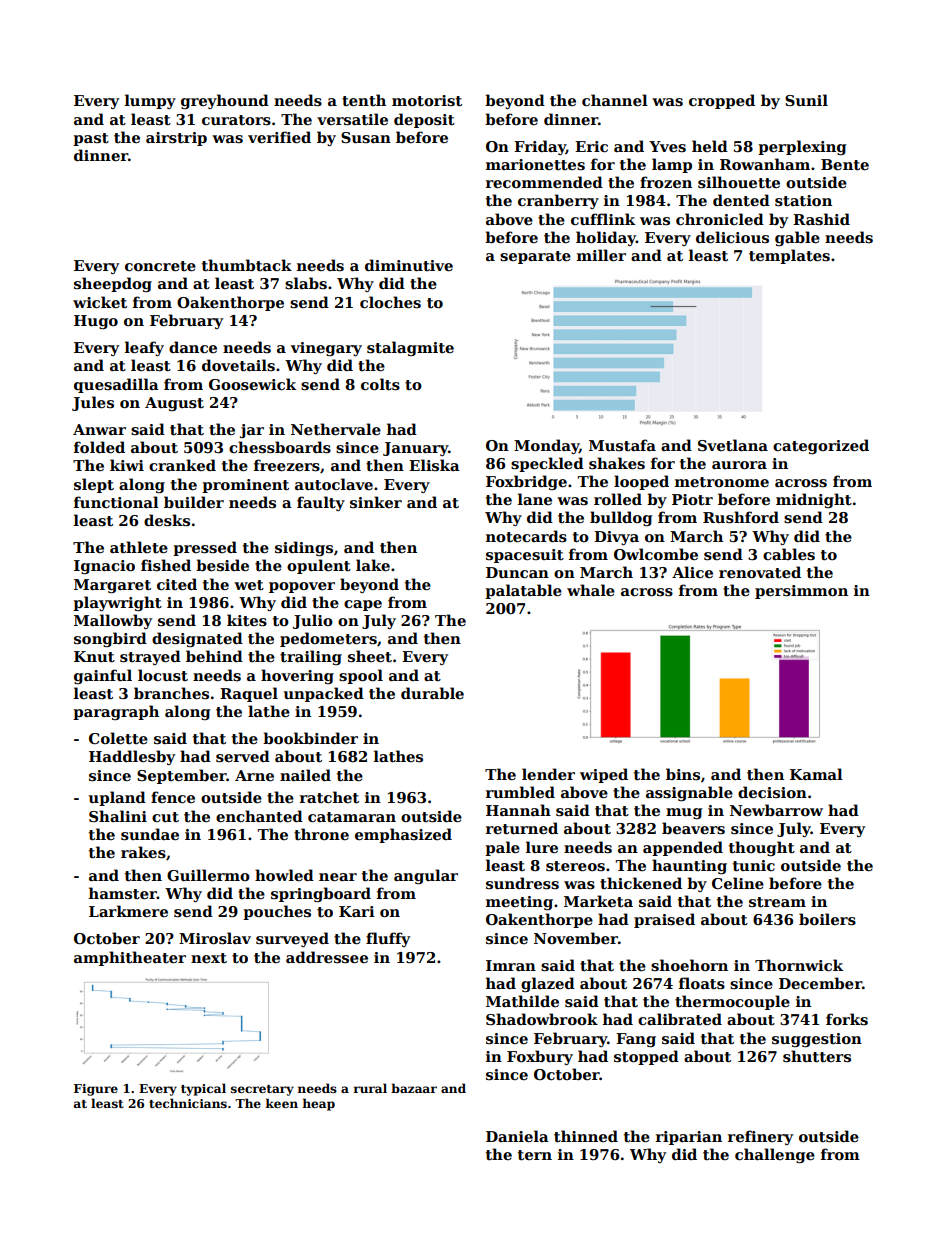 The width and height of the screenshot is (952, 1233). Describe the element at coordinates (789, 256) in the screenshot. I see `templates` at that location.
